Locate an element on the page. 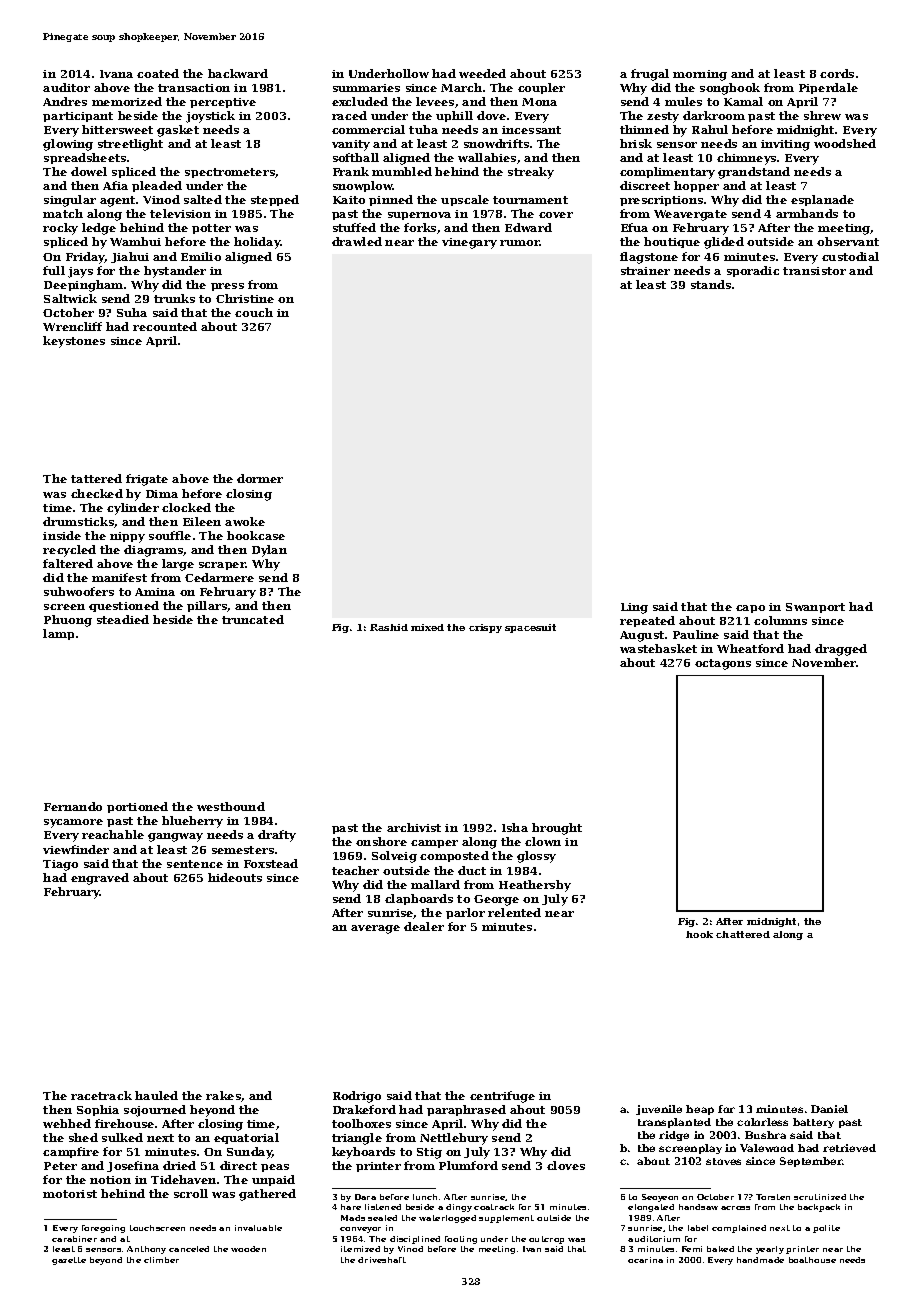 This document has height=1308, width=924. glided is located at coordinates (724, 243).
